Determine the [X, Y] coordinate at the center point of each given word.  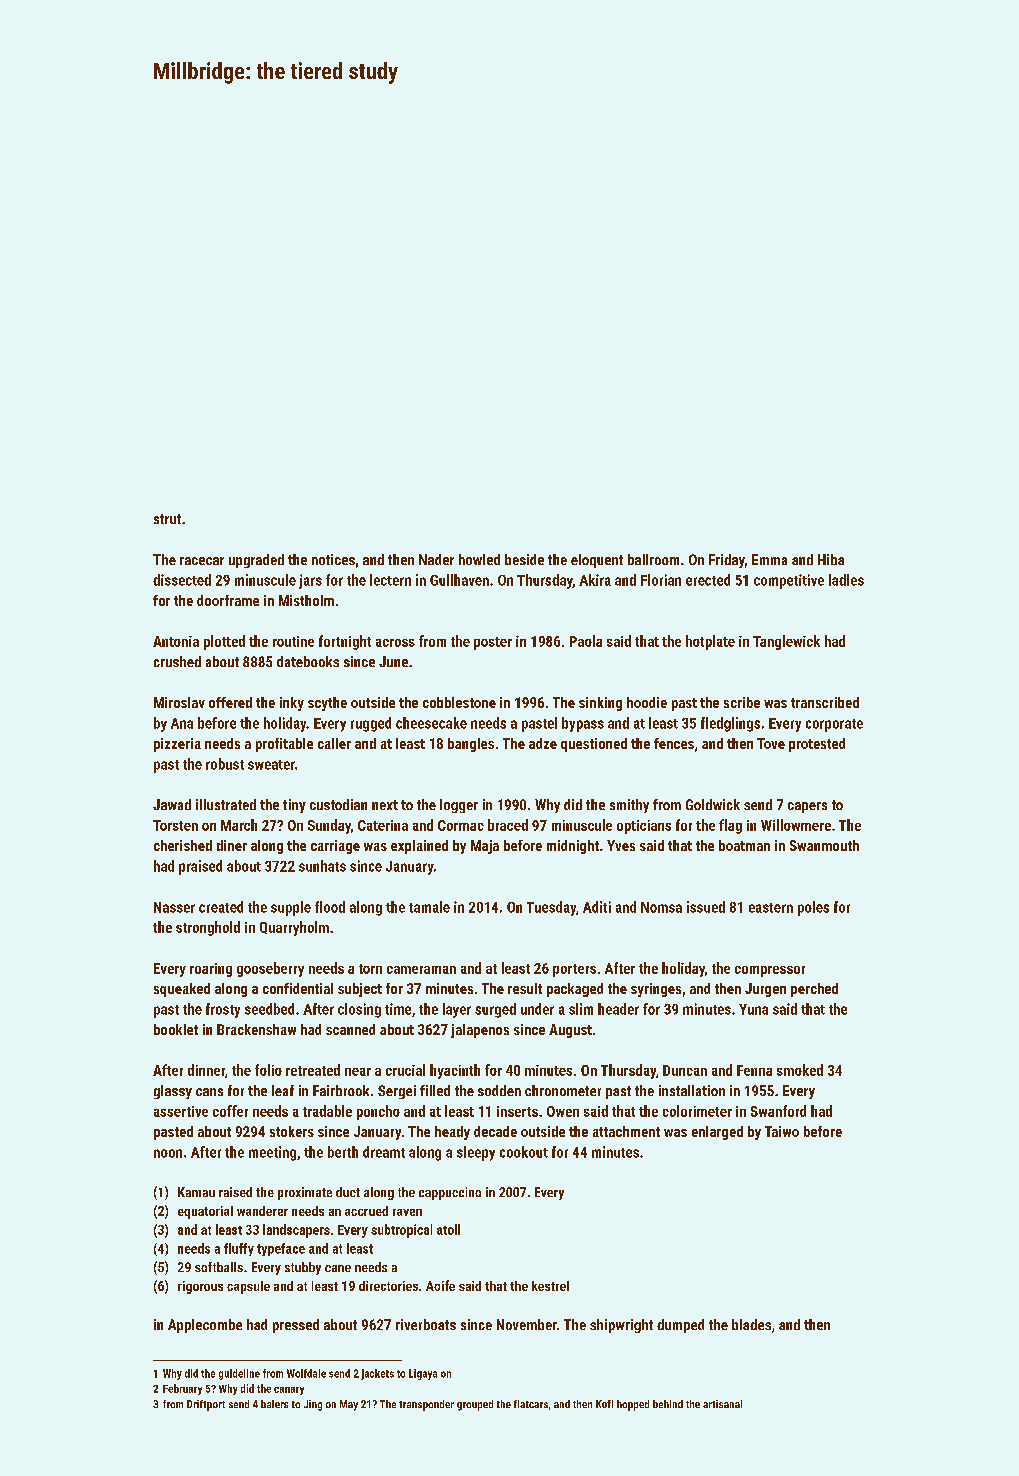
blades [751, 1324]
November [527, 1324]
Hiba [831, 559]
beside [524, 559]
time [398, 1009]
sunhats [322, 866]
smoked [800, 1070]
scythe [327, 704]
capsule [248, 1287]
